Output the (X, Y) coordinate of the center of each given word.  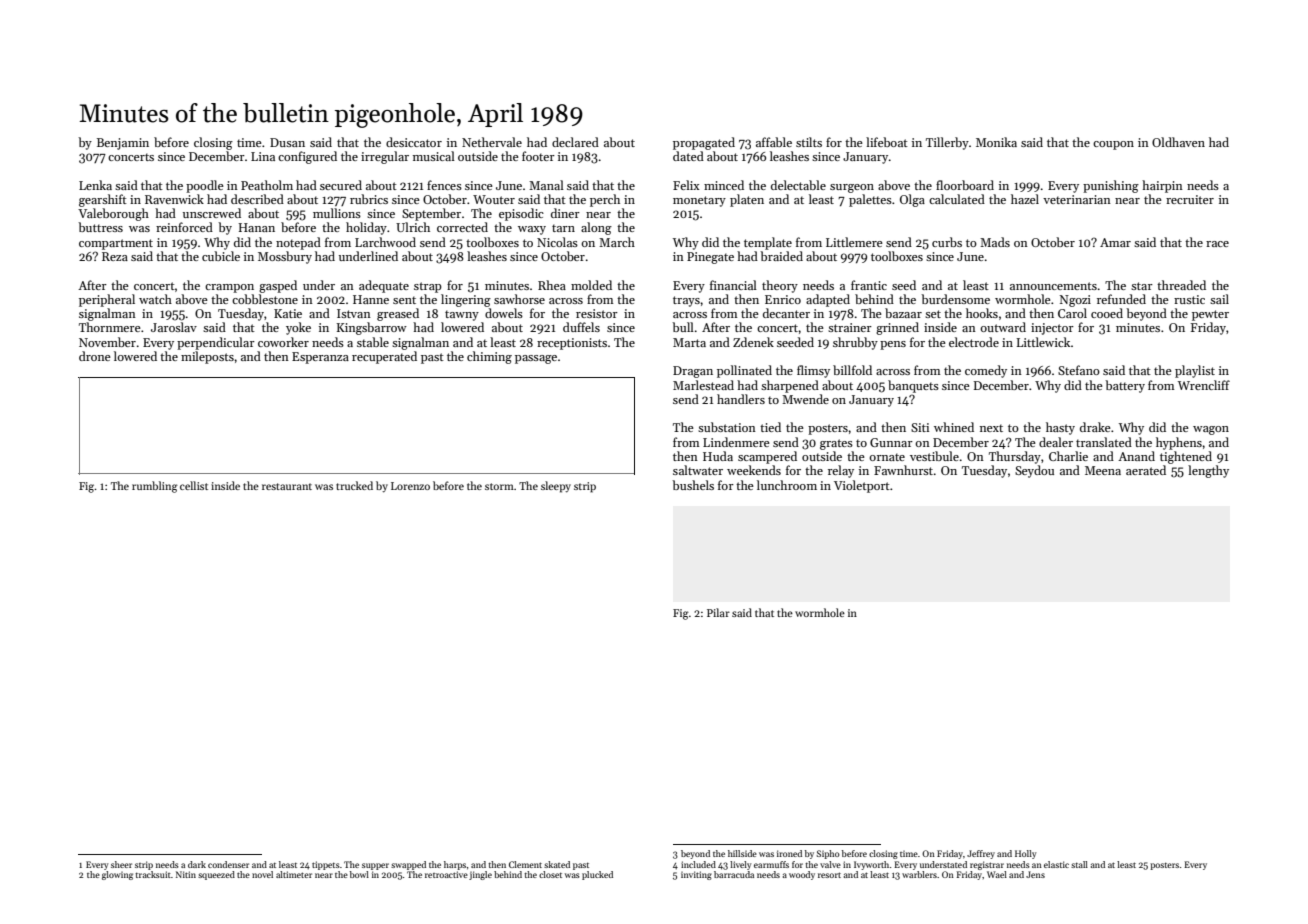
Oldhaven (1178, 142)
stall (1079, 864)
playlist (1195, 371)
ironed (789, 853)
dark (197, 864)
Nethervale (492, 142)
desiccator (414, 142)
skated (557, 864)
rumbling (155, 487)
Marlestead (703, 385)
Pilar (718, 612)
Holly (1025, 854)
